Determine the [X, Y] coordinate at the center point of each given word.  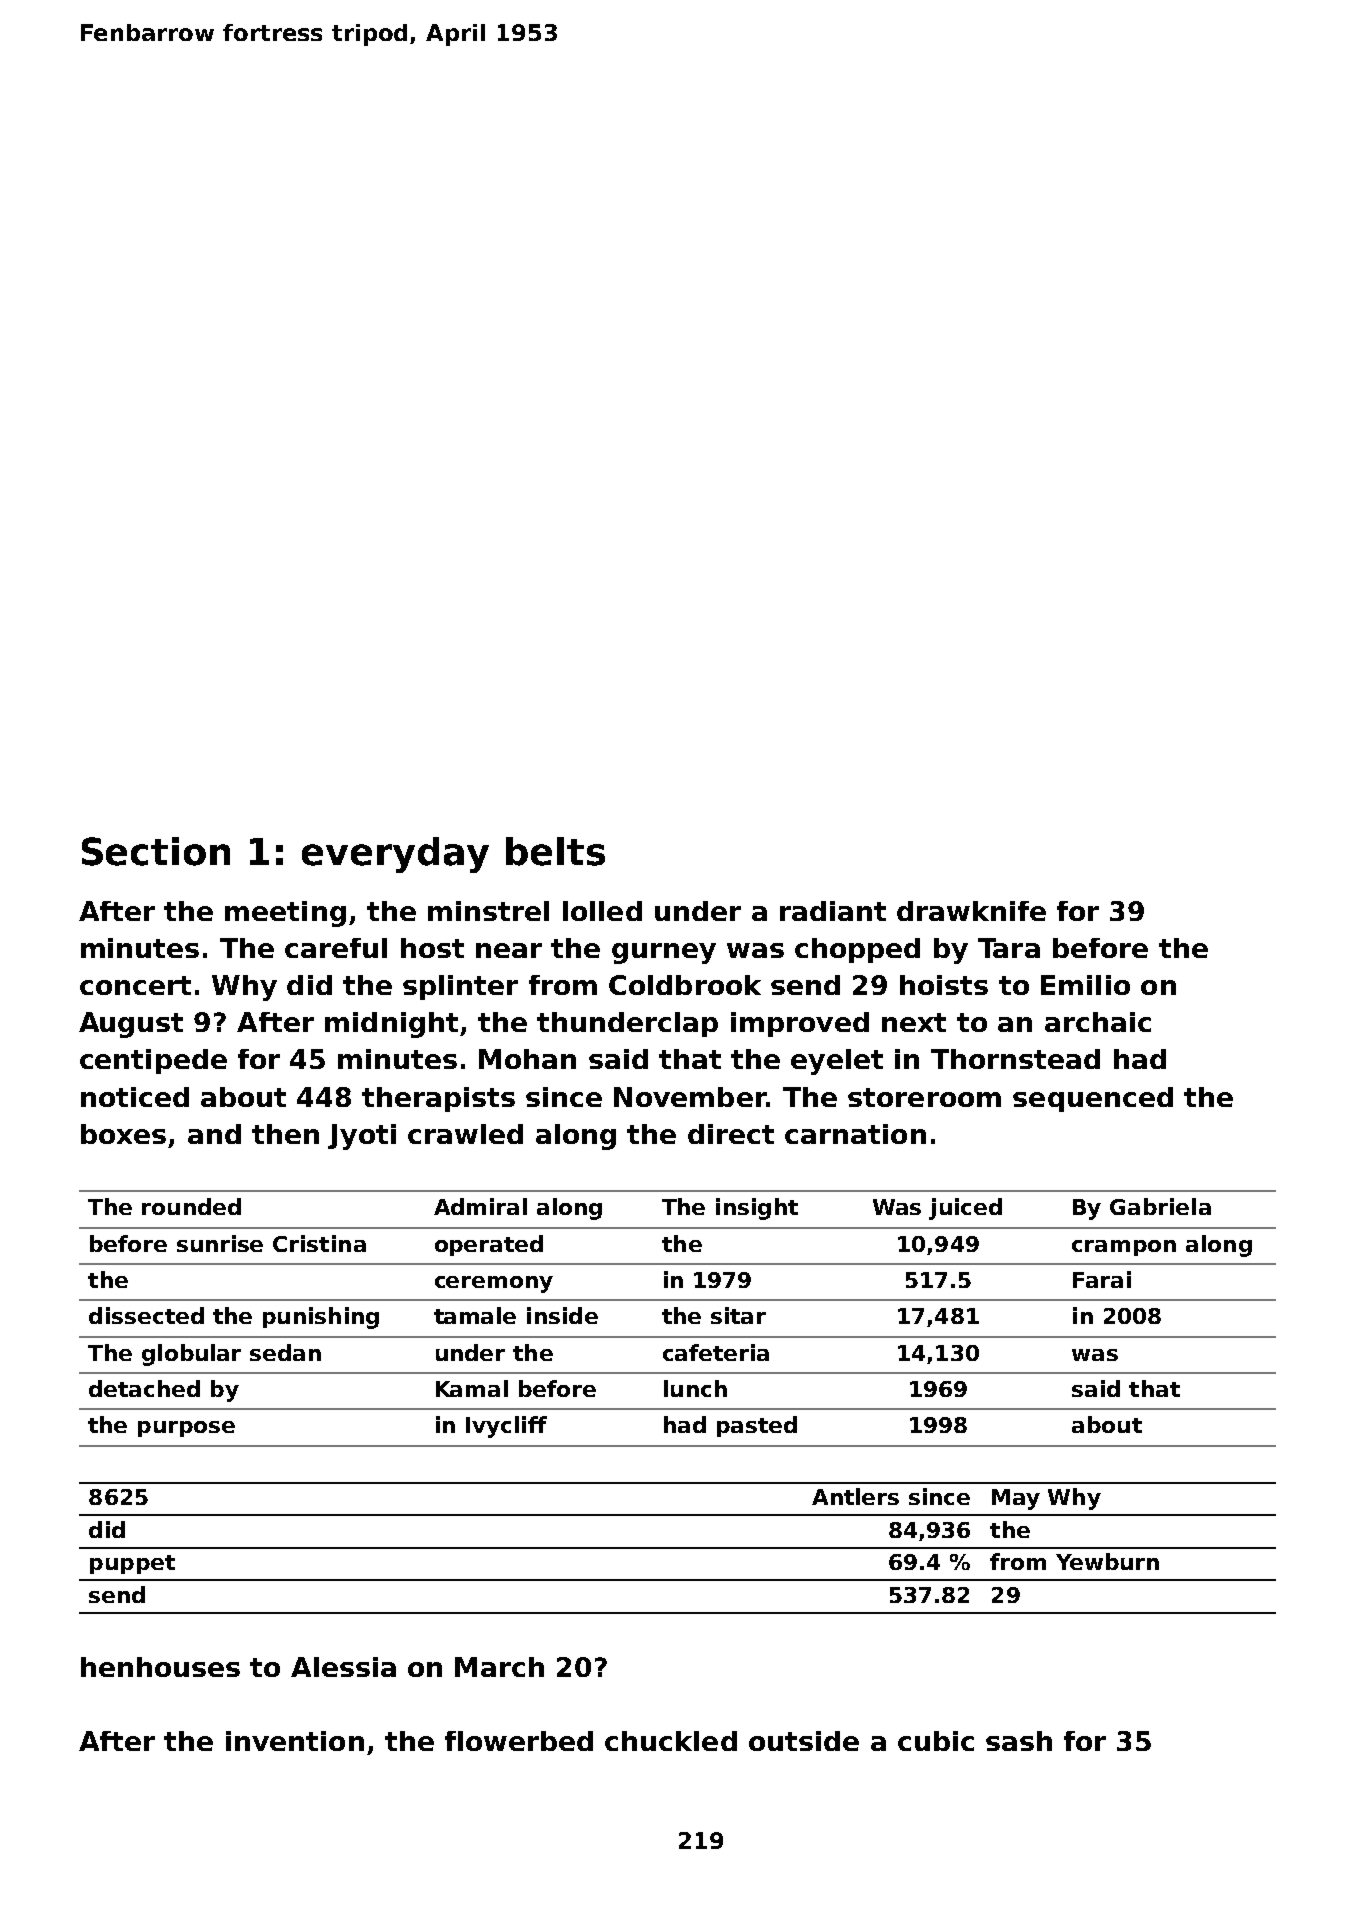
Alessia [343, 1667]
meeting [285, 914]
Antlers [855, 1496]
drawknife [971, 911]
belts [555, 851]
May [1016, 1499]
